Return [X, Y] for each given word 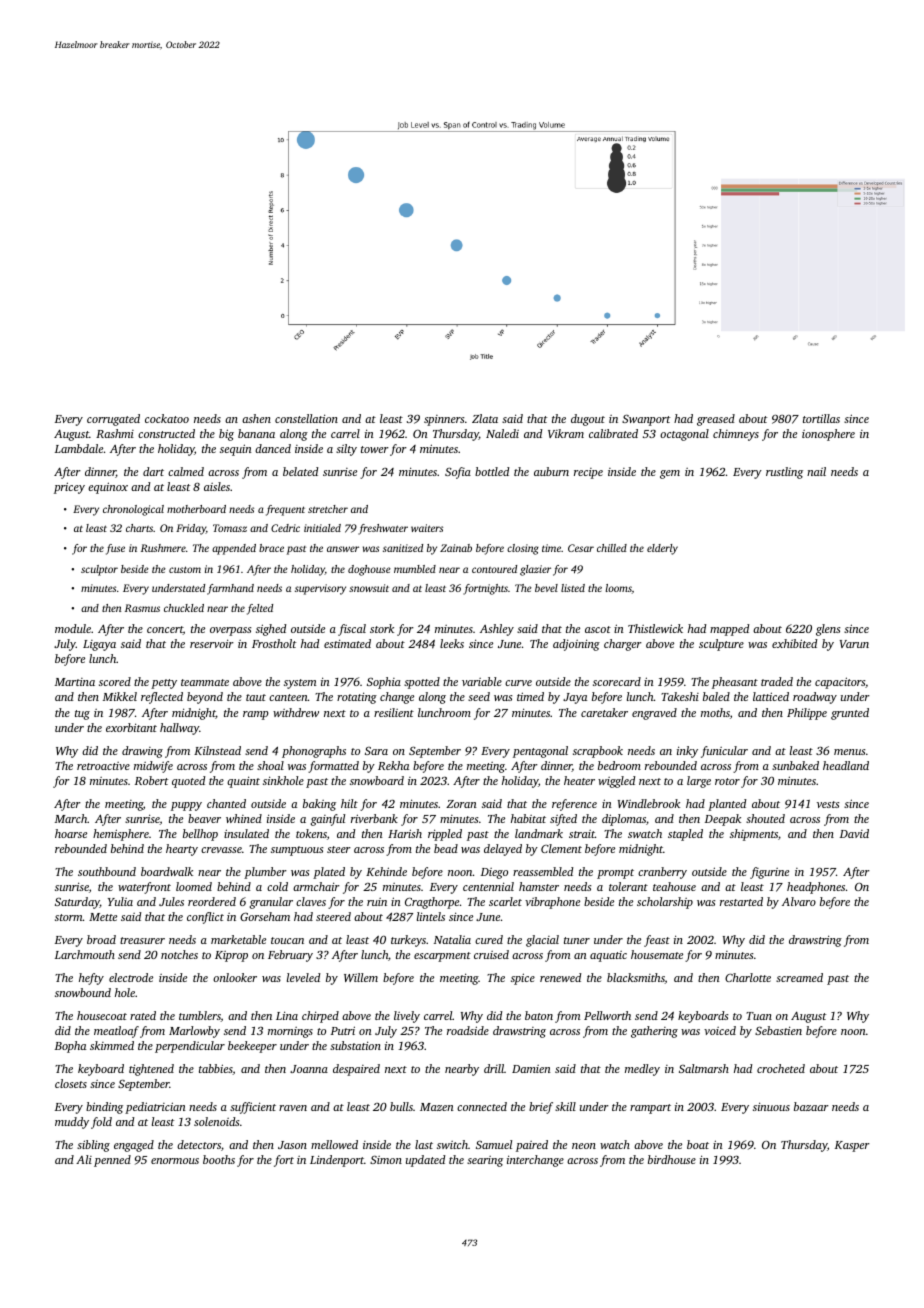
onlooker [235, 977]
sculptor [99, 570]
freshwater [383, 529]
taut [256, 697]
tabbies [216, 1069]
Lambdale [79, 448]
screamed [799, 977]
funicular [724, 752]
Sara [376, 751]
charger [623, 645]
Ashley [497, 630]
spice [523, 979]
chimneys [736, 435]
